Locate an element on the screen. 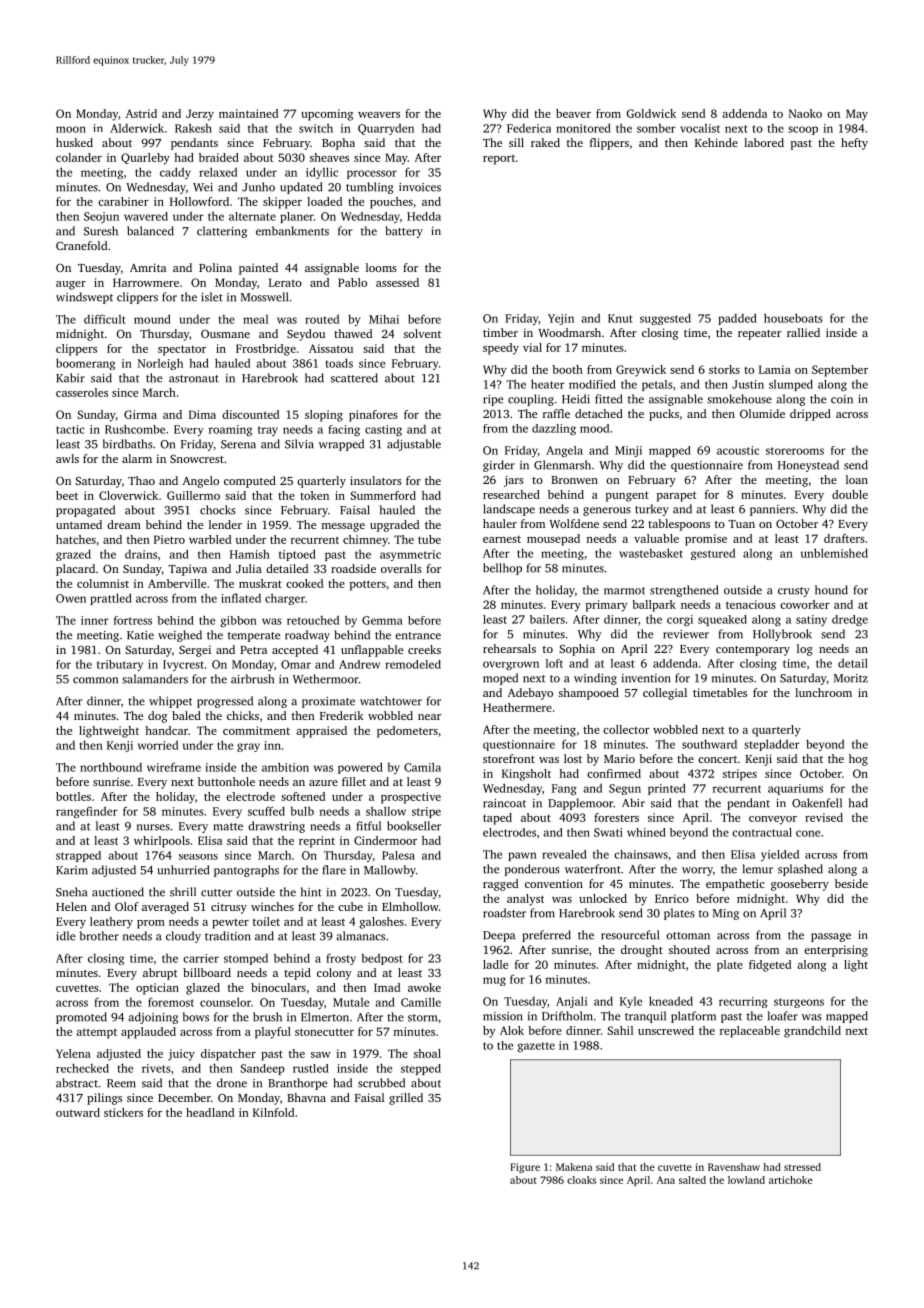 This screenshot has width=924, height=1308. concert is located at coordinates (717, 759).
